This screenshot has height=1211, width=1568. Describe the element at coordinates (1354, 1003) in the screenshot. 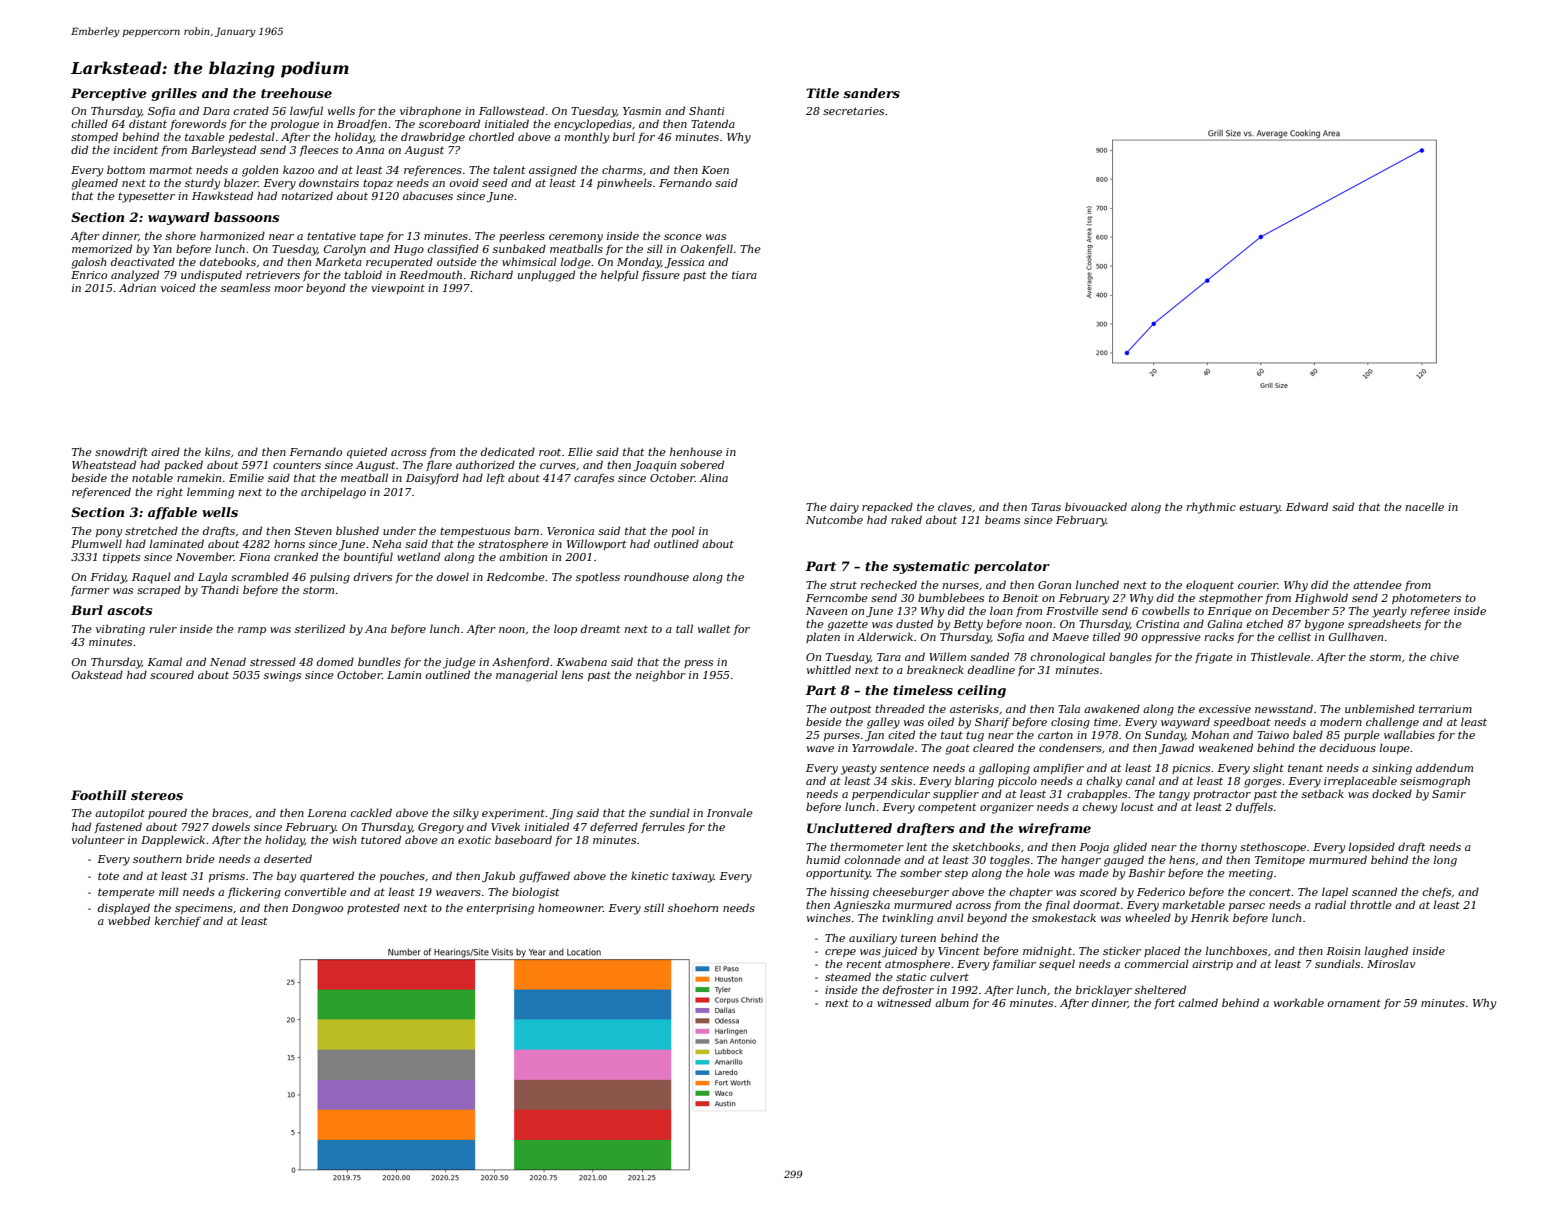

I see `ornament` at that location.
